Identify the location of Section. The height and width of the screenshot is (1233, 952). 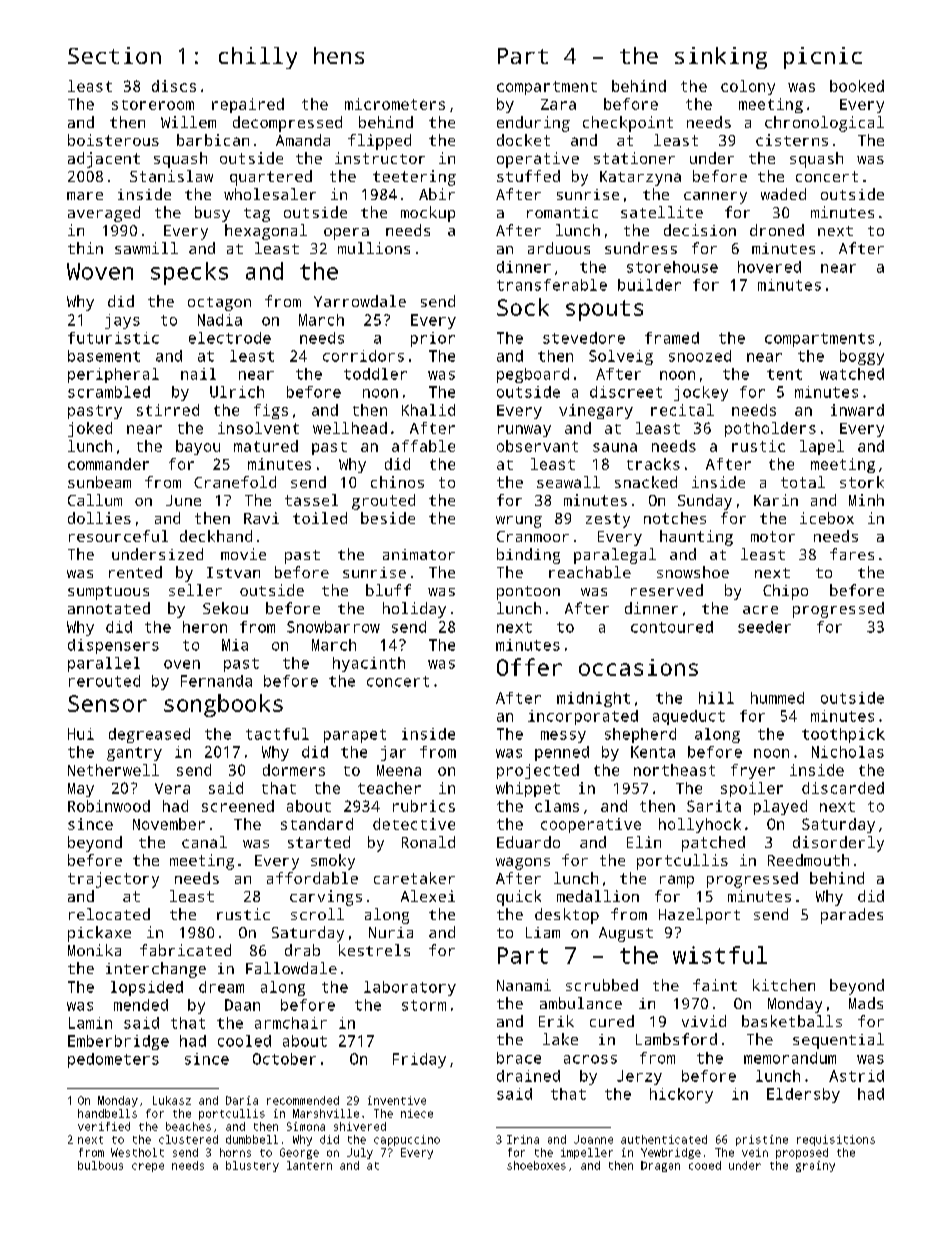
(114, 55).
